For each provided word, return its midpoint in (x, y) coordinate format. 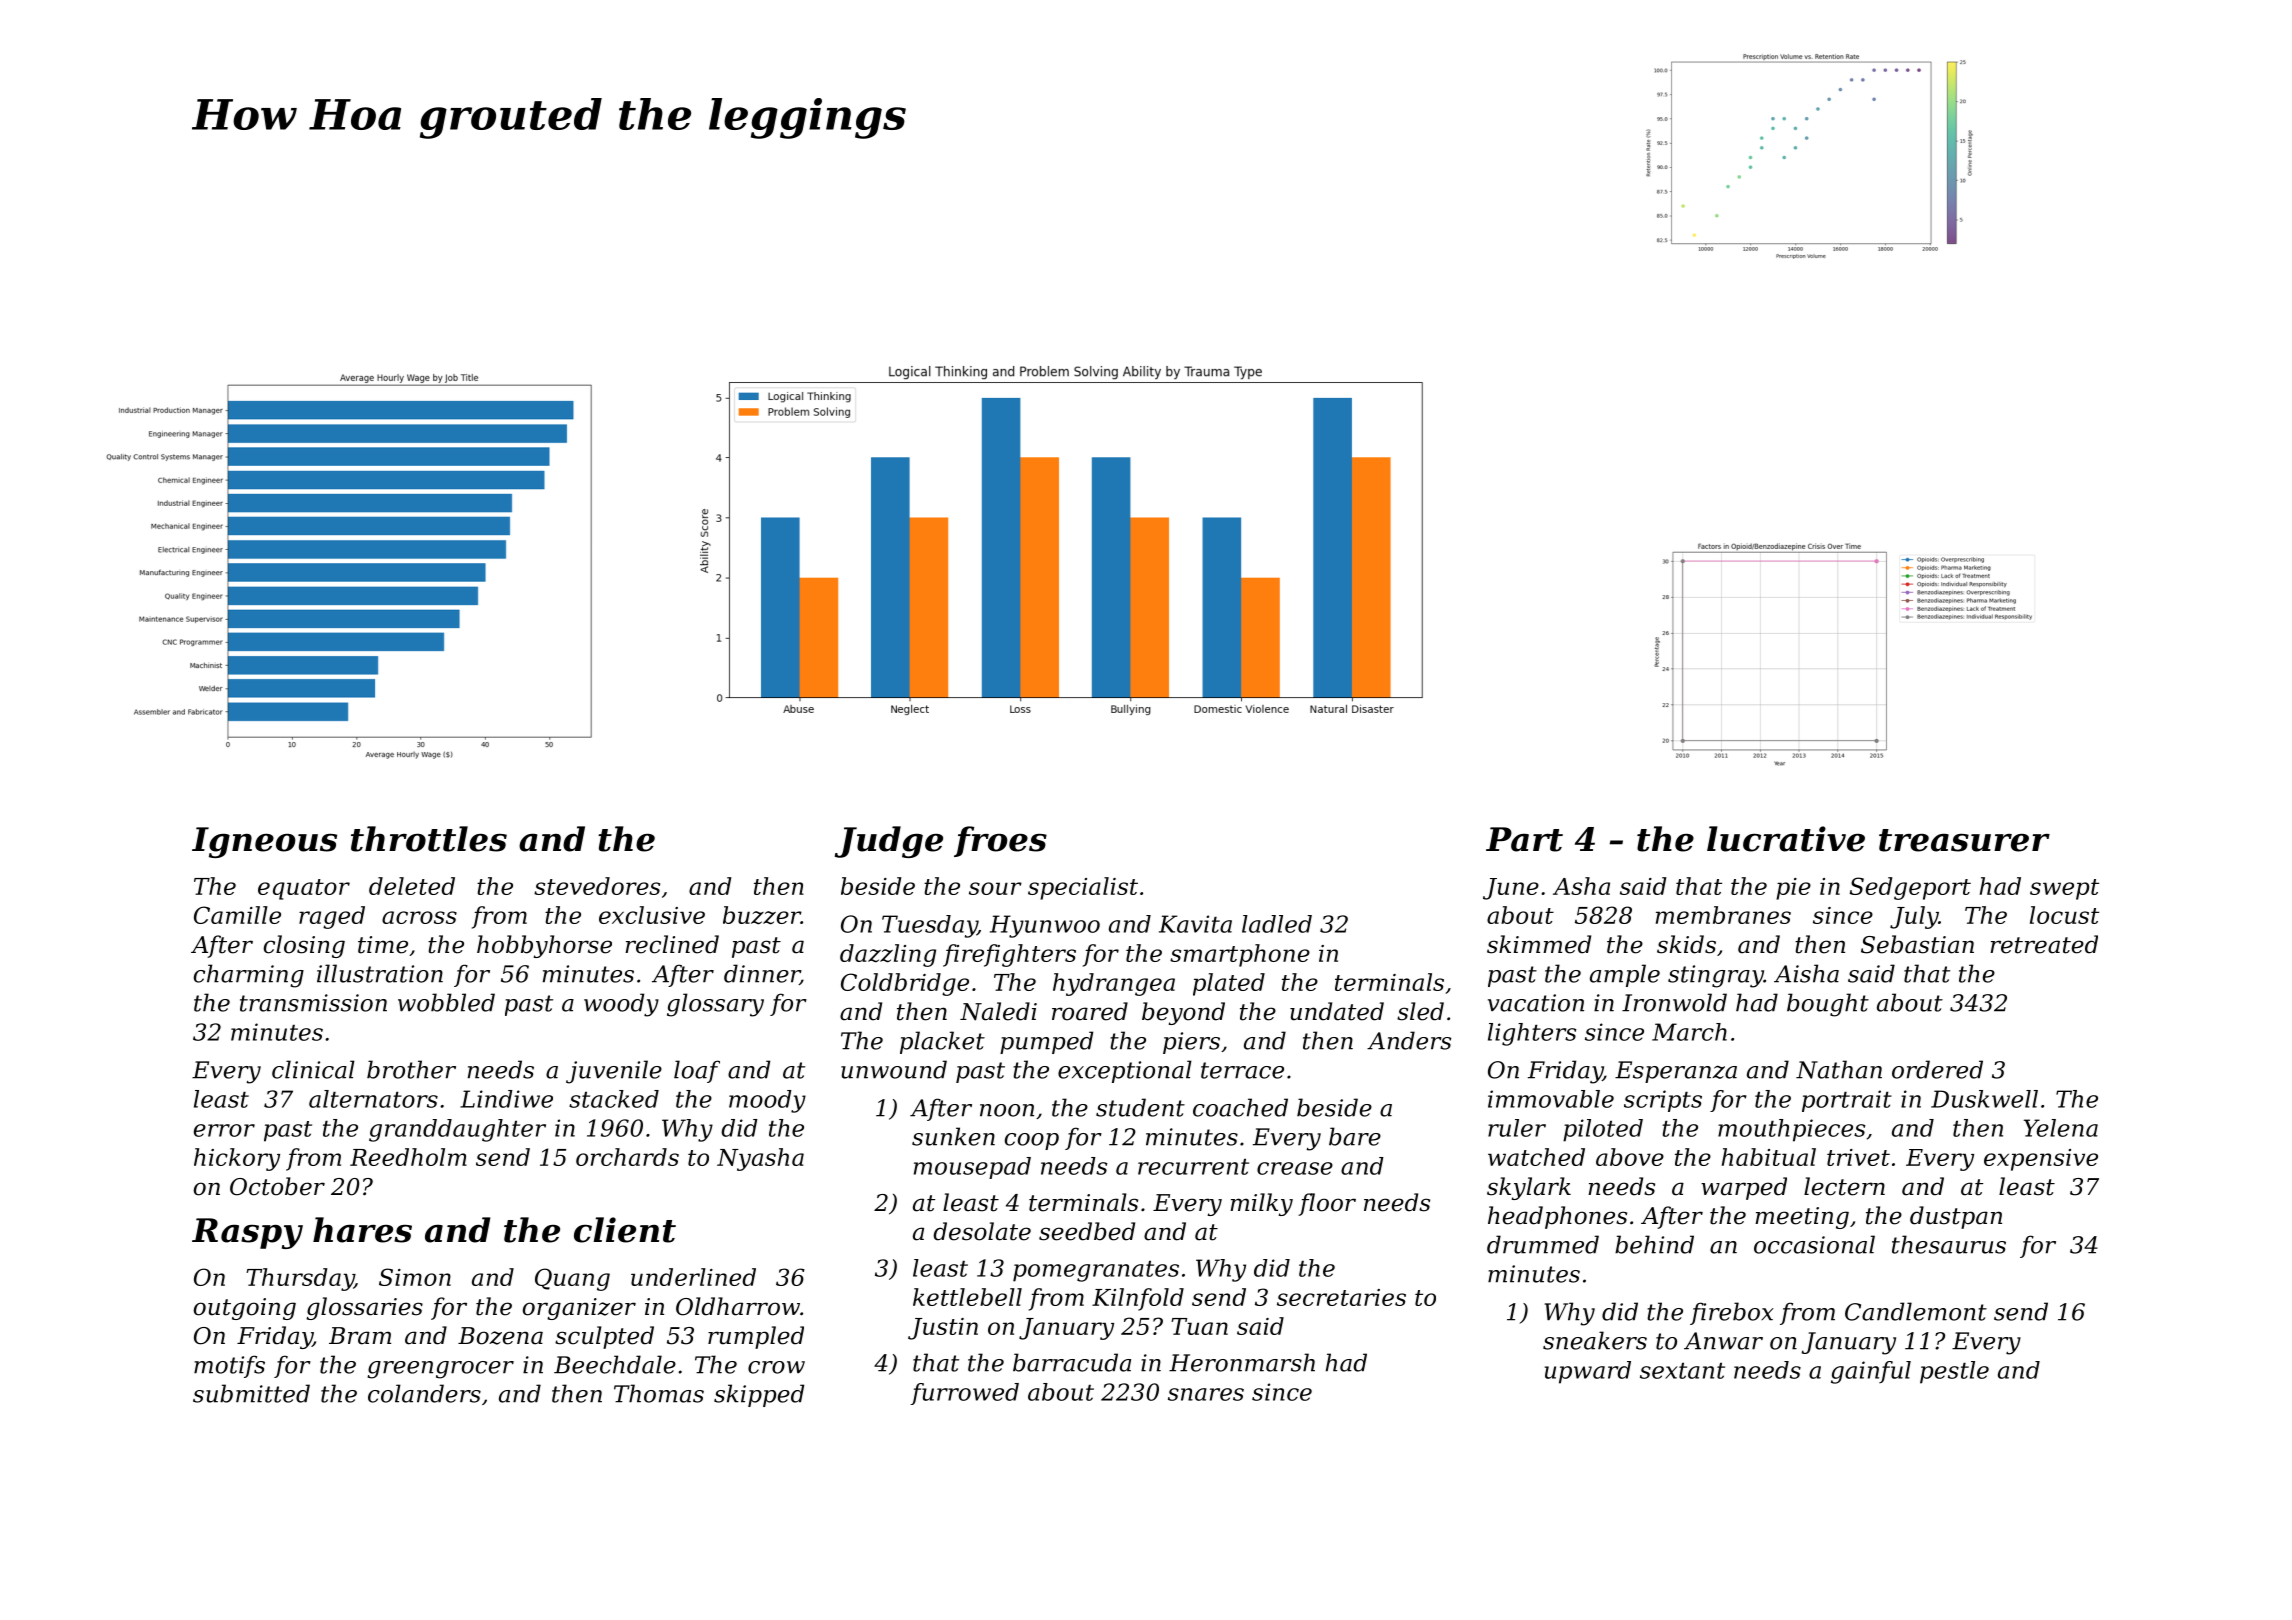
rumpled (756, 1337)
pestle (1954, 1372)
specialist (1083, 888)
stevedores (597, 886)
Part (1524, 839)
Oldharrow (738, 1306)
